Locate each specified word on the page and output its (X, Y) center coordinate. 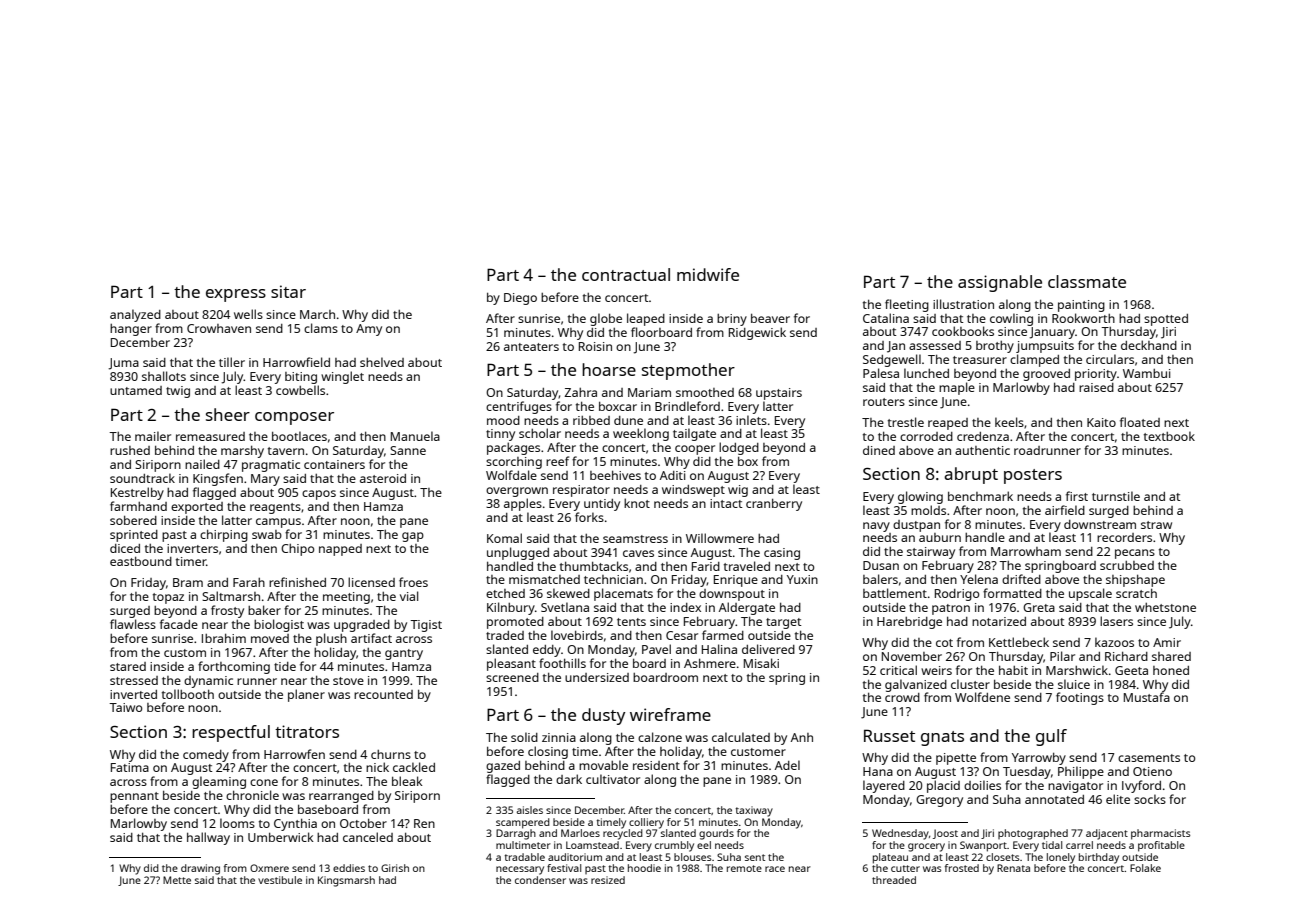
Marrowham (1026, 551)
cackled (414, 767)
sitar (288, 291)
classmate (1087, 281)
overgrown (517, 492)
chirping (224, 535)
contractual (626, 274)
